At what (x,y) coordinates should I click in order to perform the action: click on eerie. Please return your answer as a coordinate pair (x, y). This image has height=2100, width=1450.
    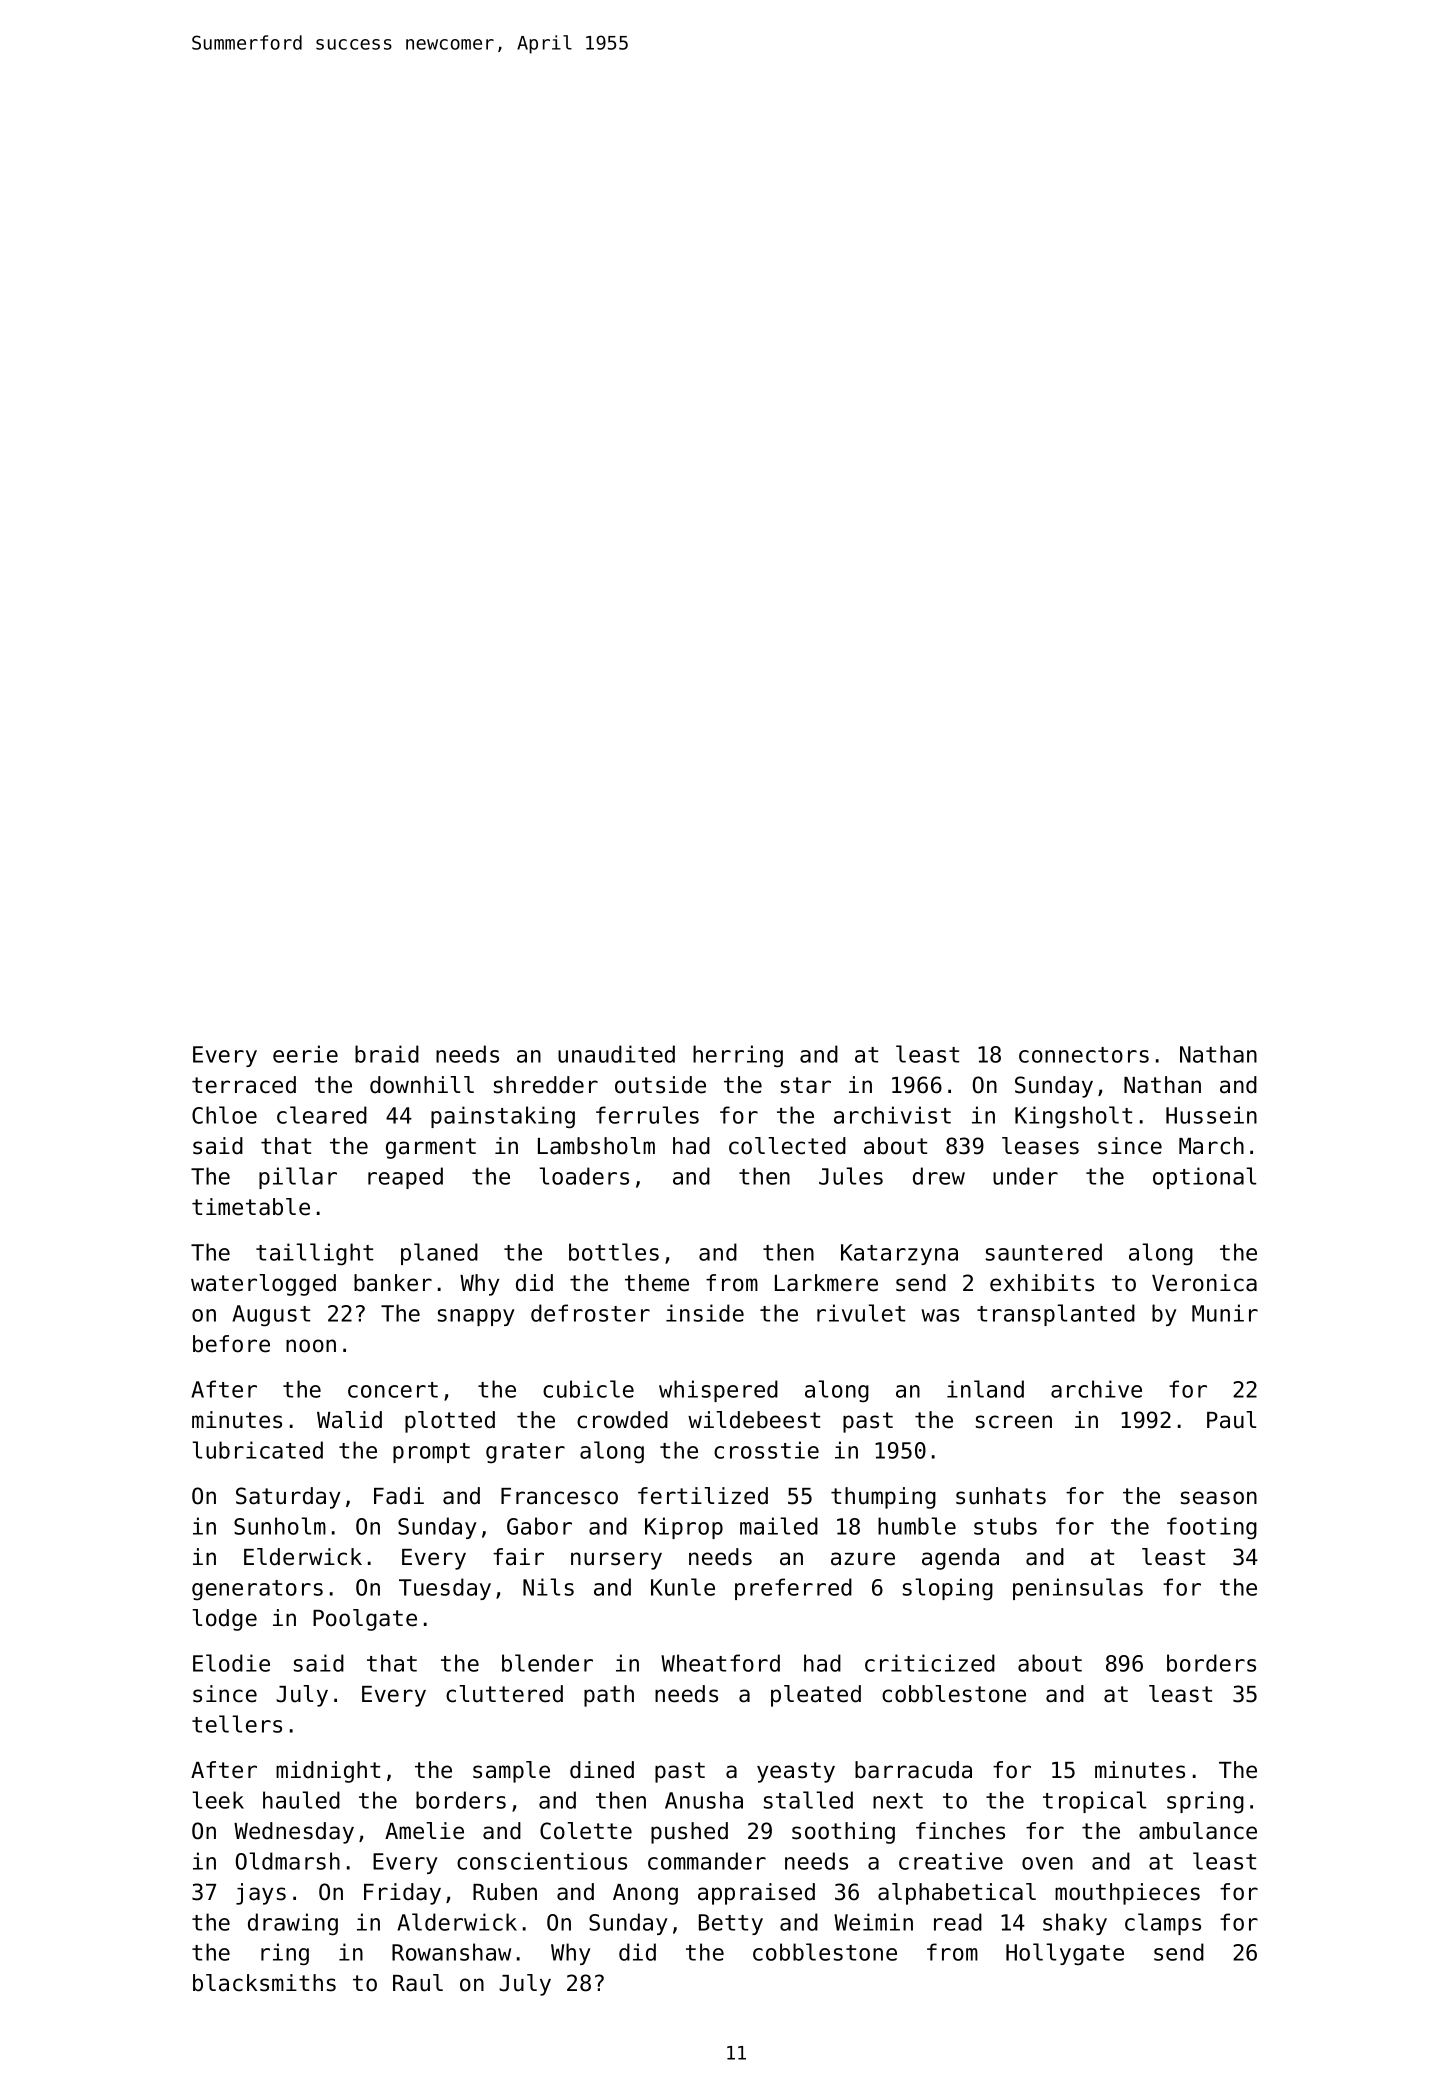
    Looking at the image, I should click on (305, 1054).
